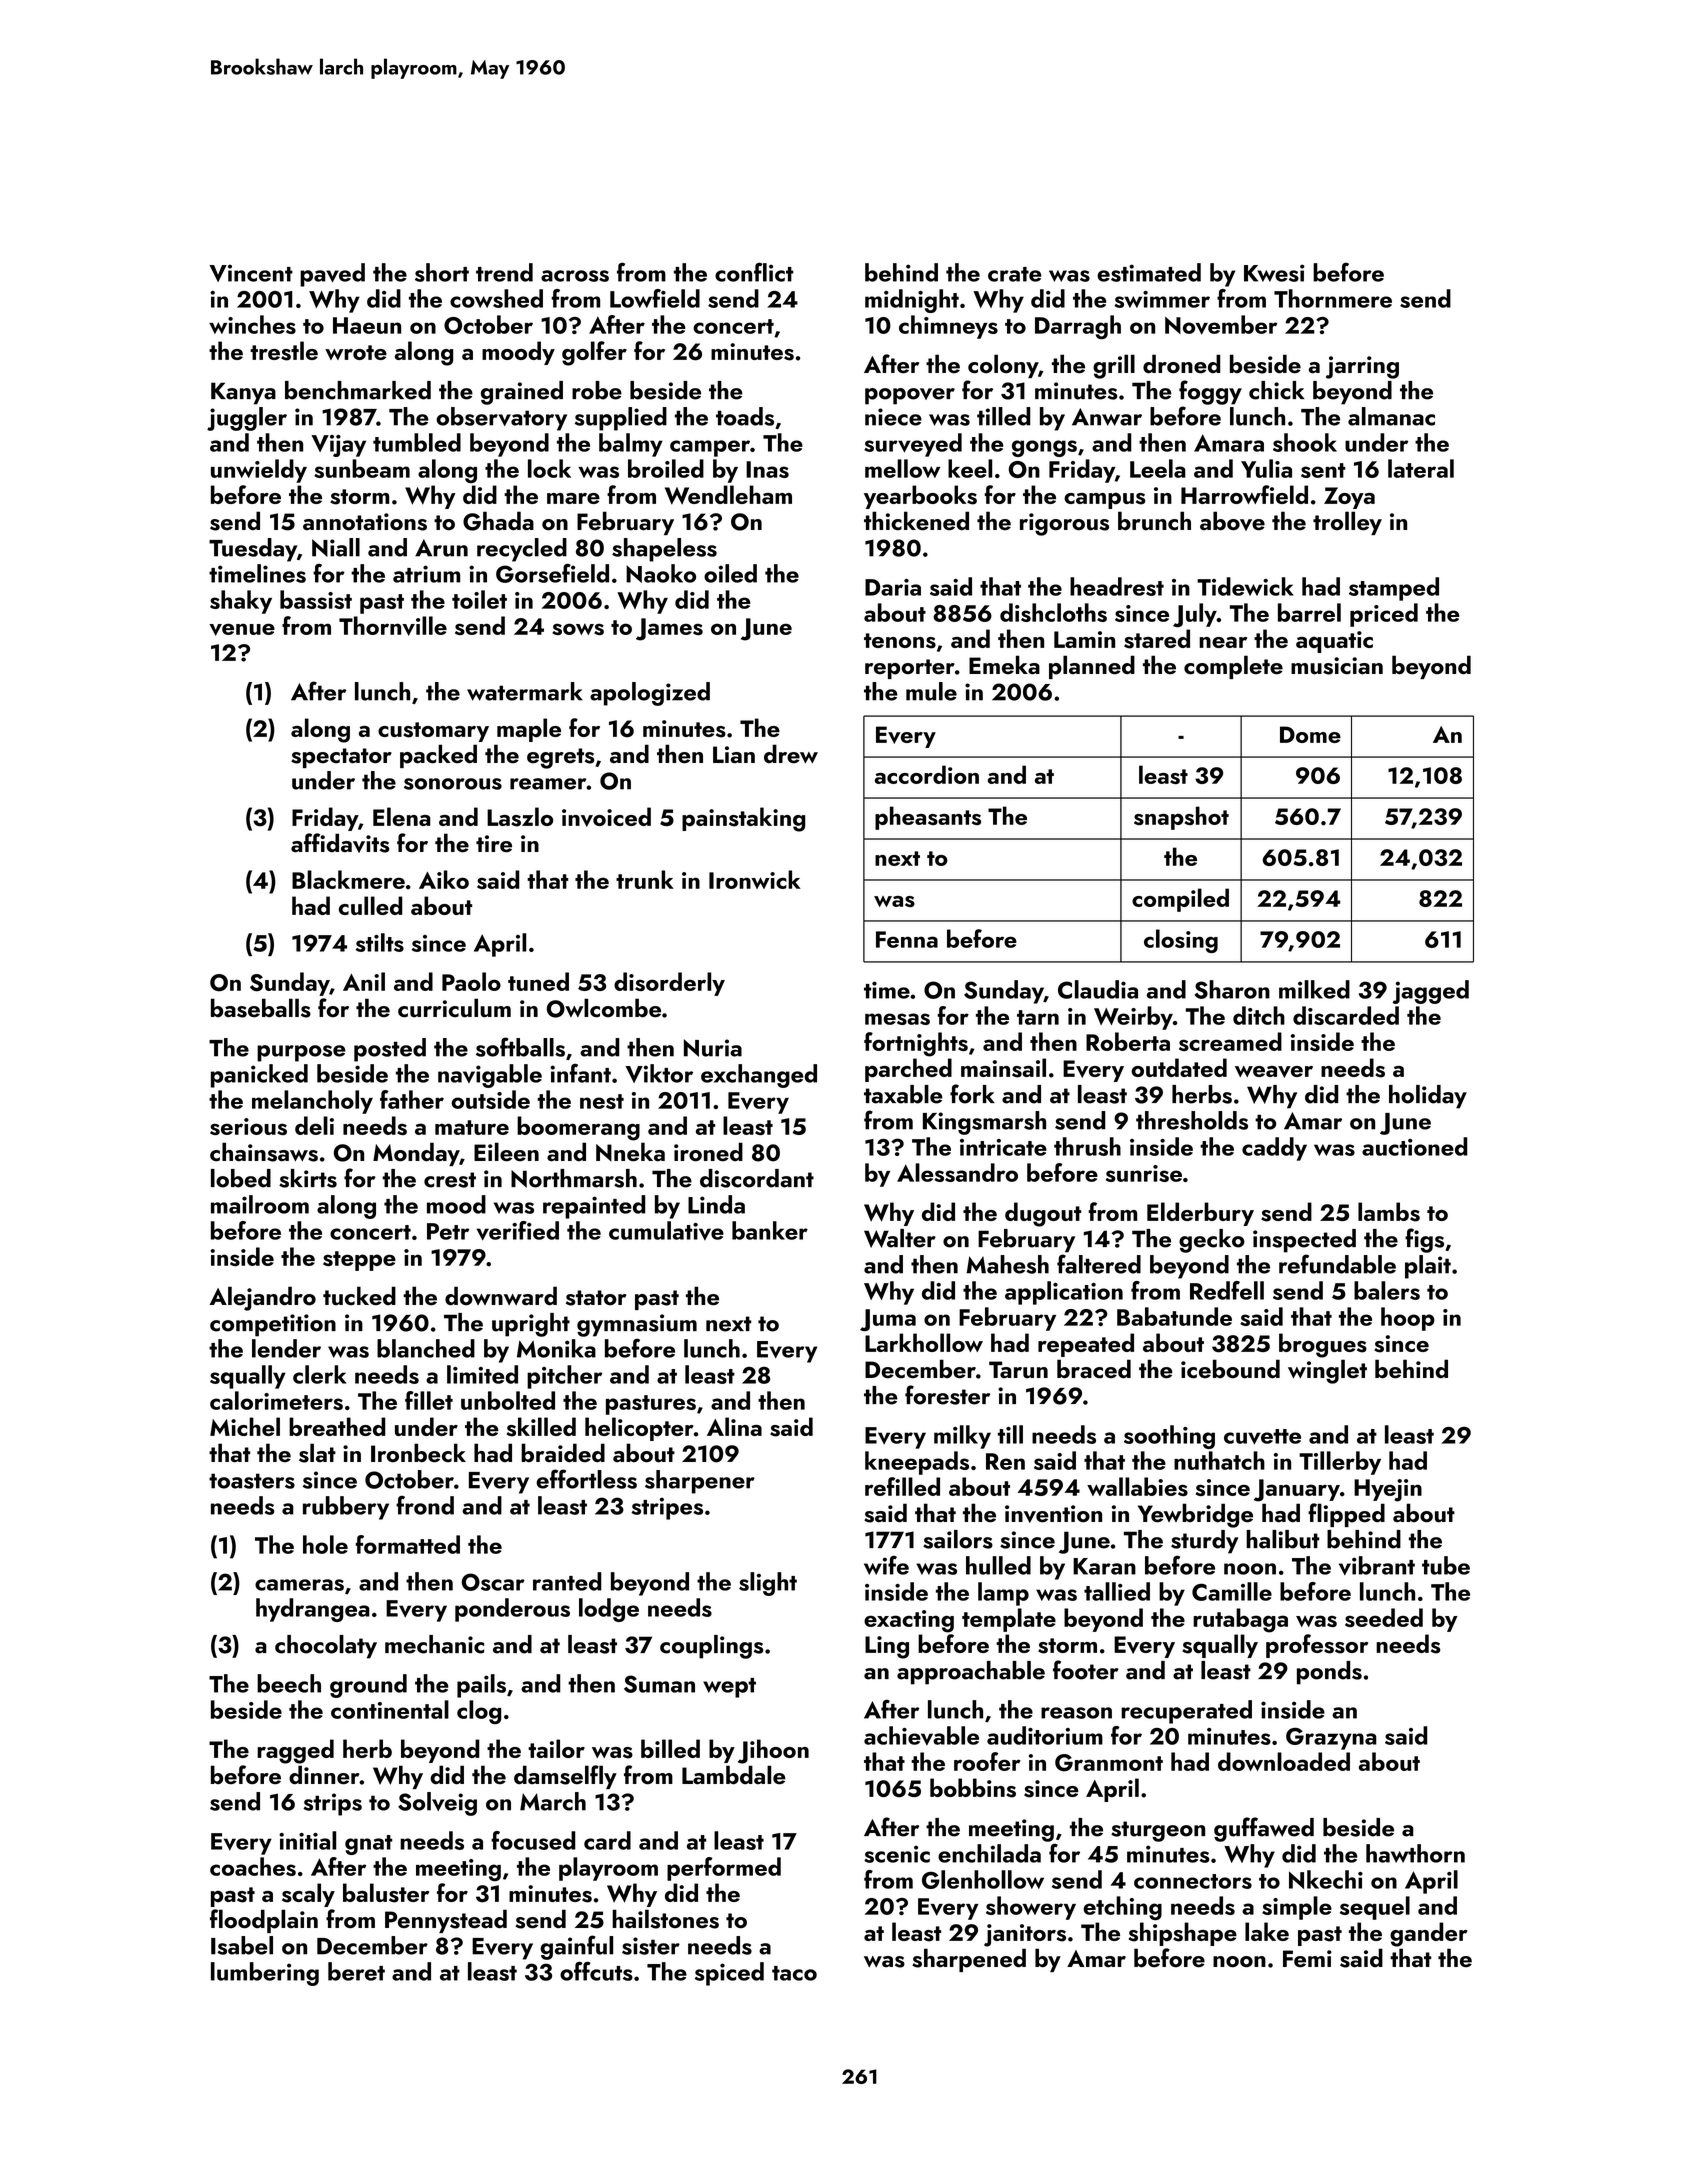  Describe the element at coordinates (1274, 273) in the page. I see `Kwesi` at that location.
